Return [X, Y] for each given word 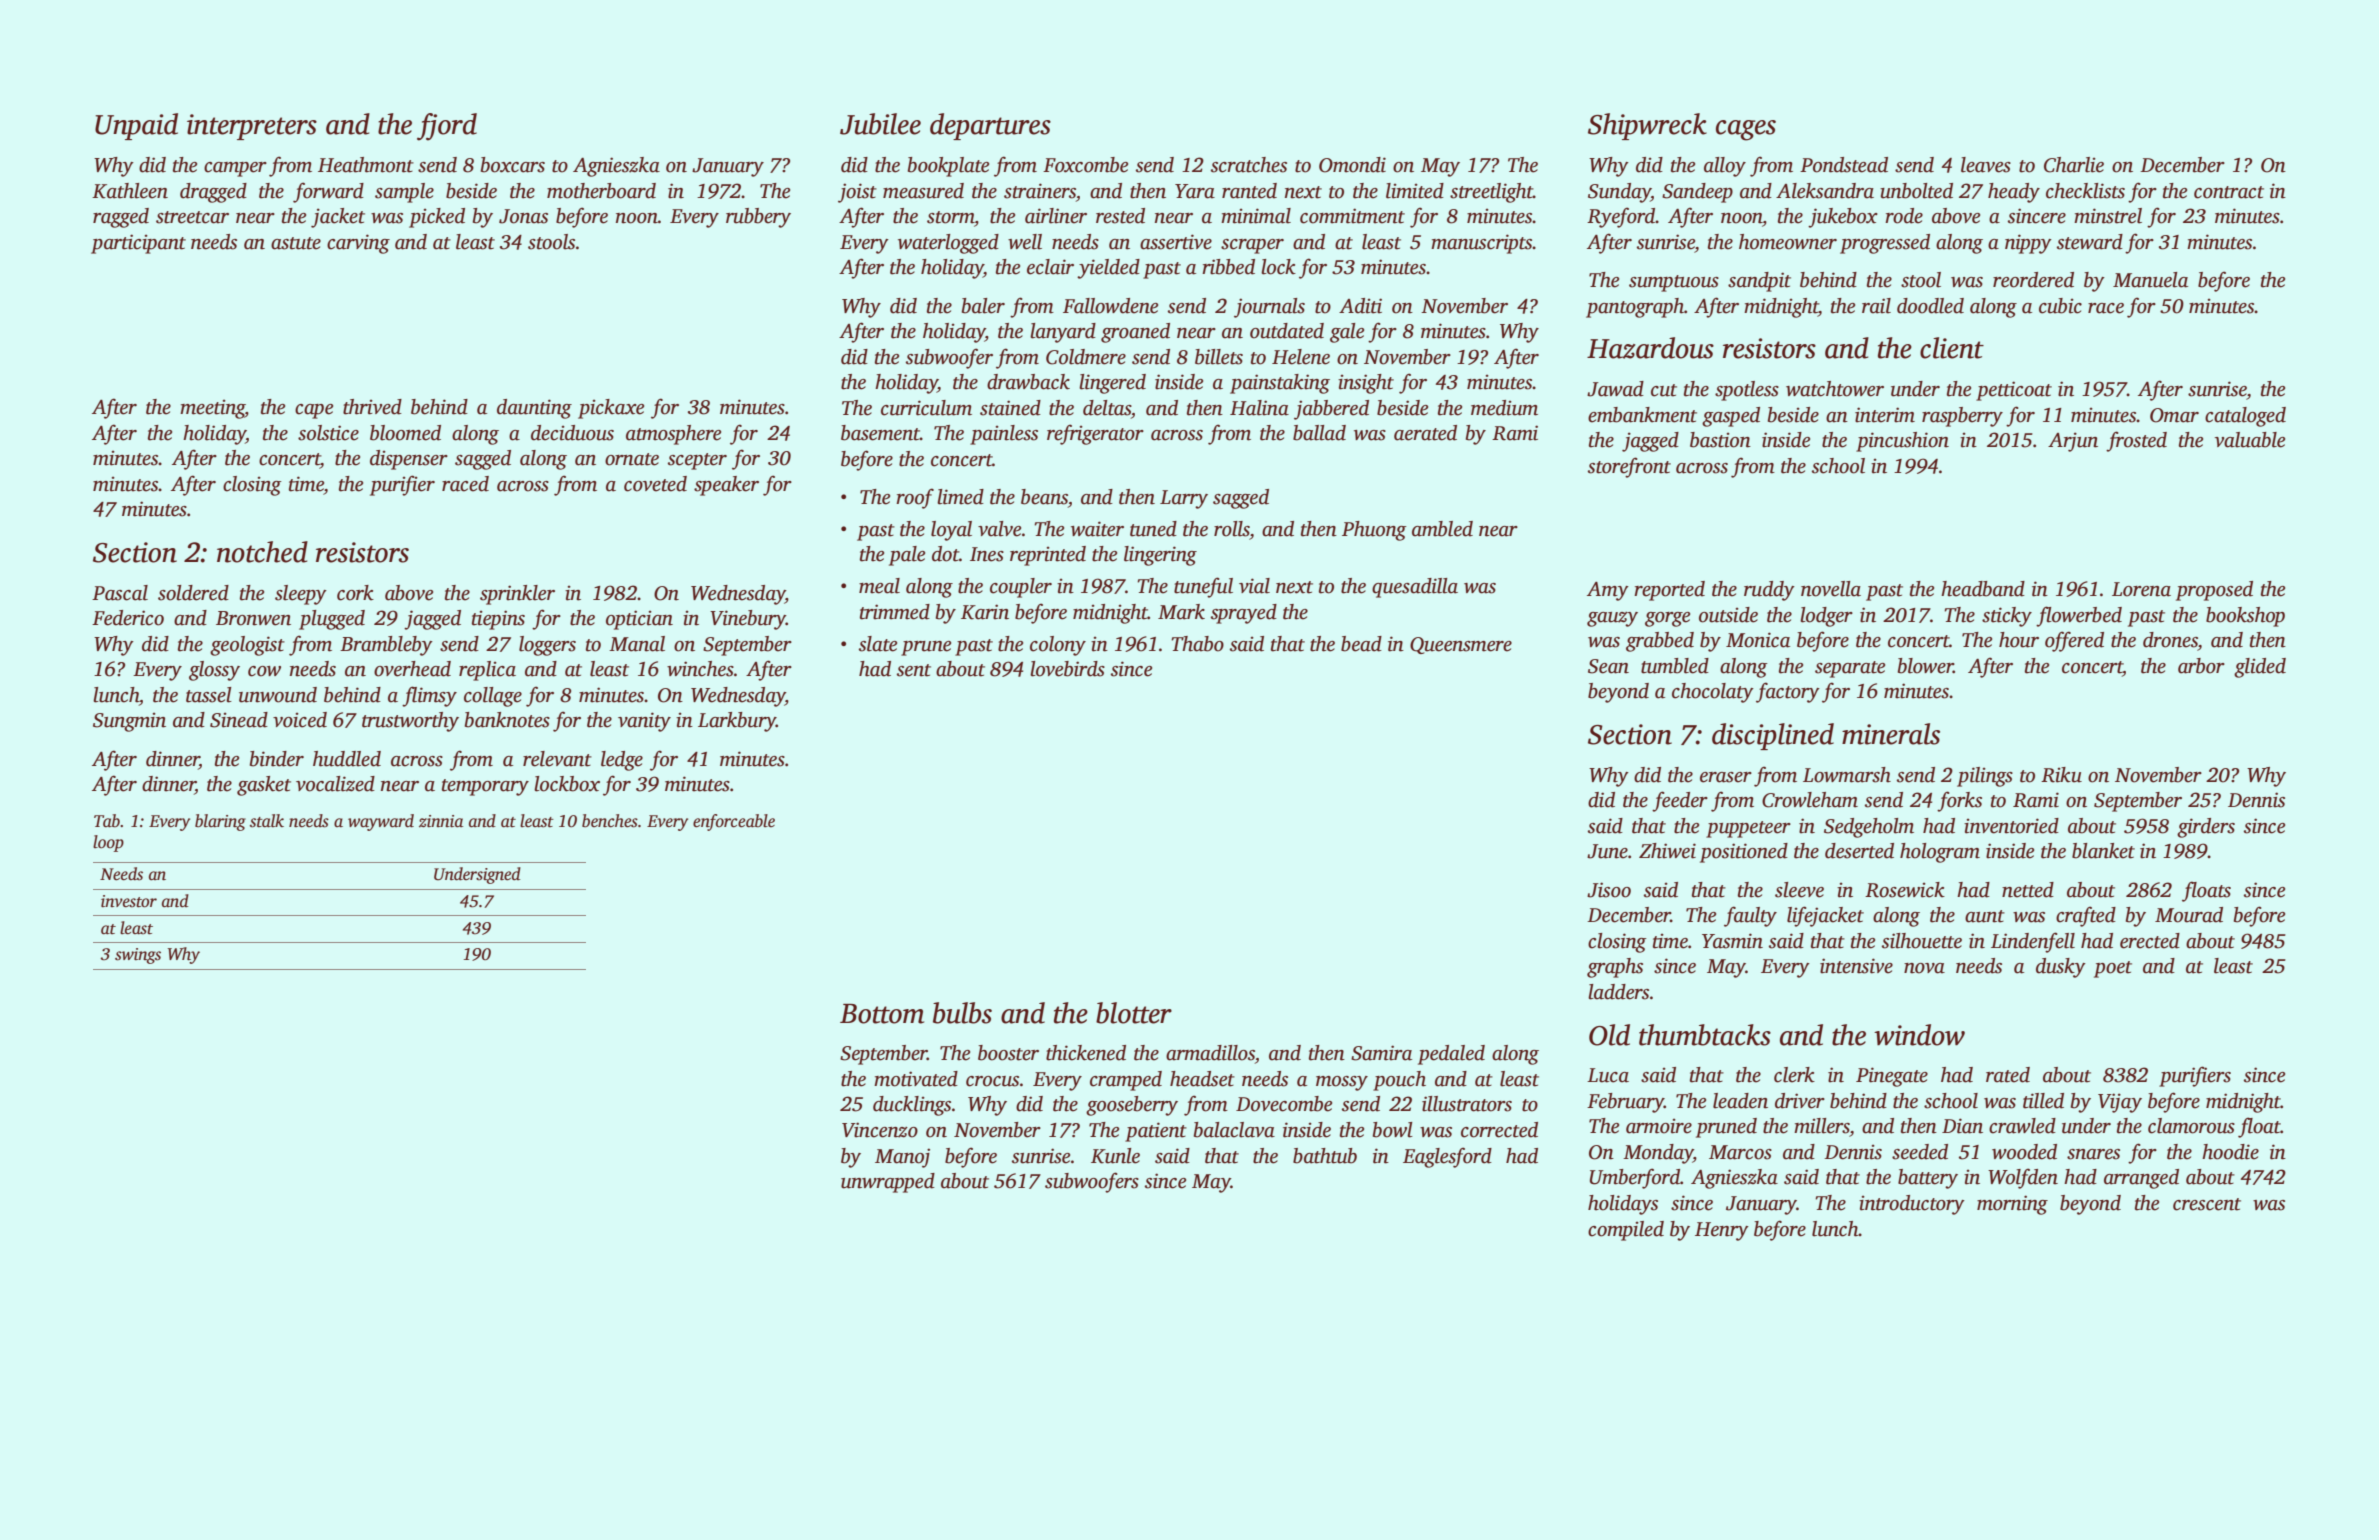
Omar [2174, 415]
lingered [1112, 384]
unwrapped [888, 1183]
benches [610, 821]
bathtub [1325, 1156]
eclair [1050, 267]
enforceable [734, 822]
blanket [2103, 851]
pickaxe [611, 409]
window [1919, 1035]
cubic [2060, 306]
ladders [1618, 992]
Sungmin [129, 722]
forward [328, 192]
